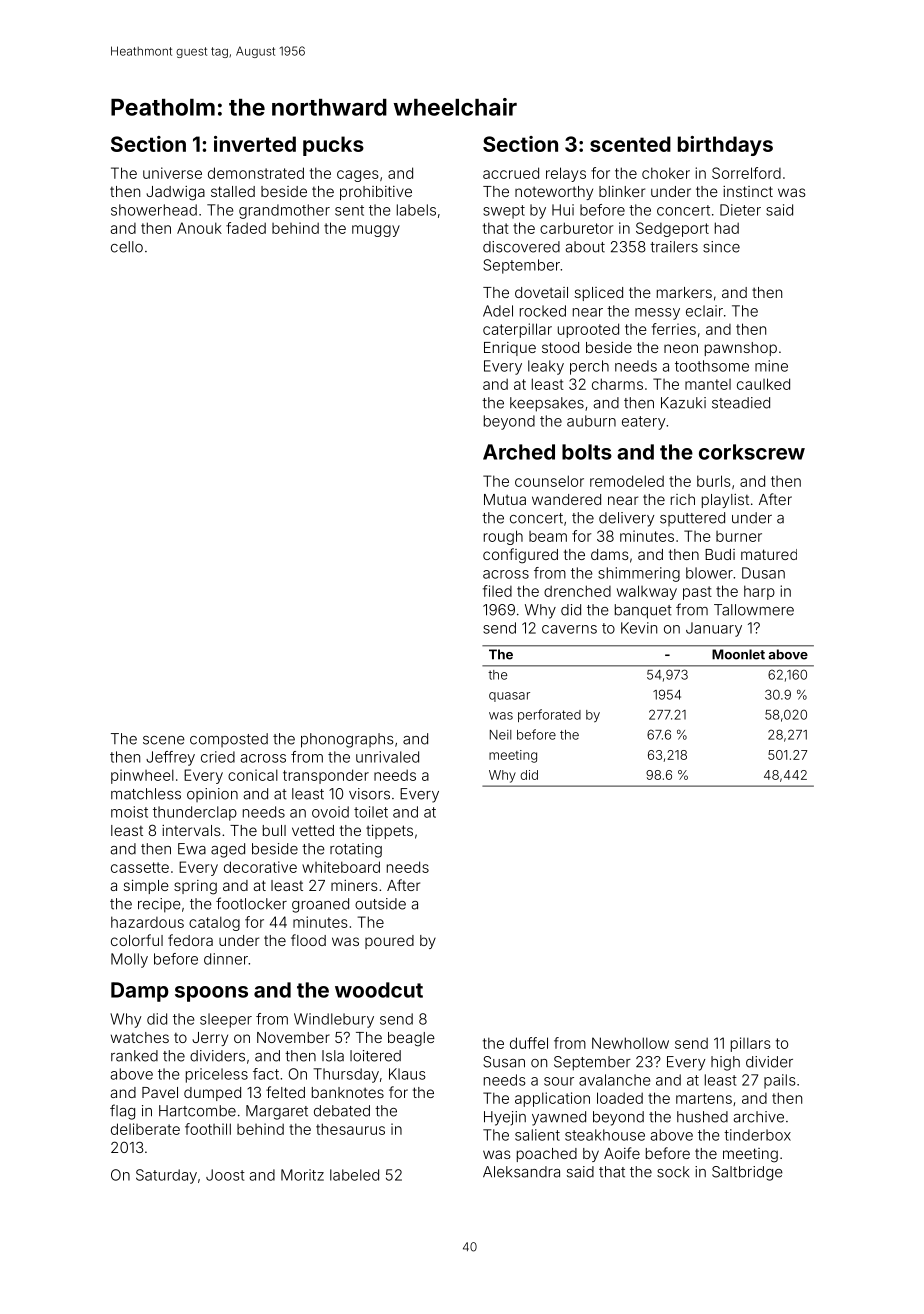  Describe the element at coordinates (134, 1056) in the screenshot. I see `ranked` at that location.
